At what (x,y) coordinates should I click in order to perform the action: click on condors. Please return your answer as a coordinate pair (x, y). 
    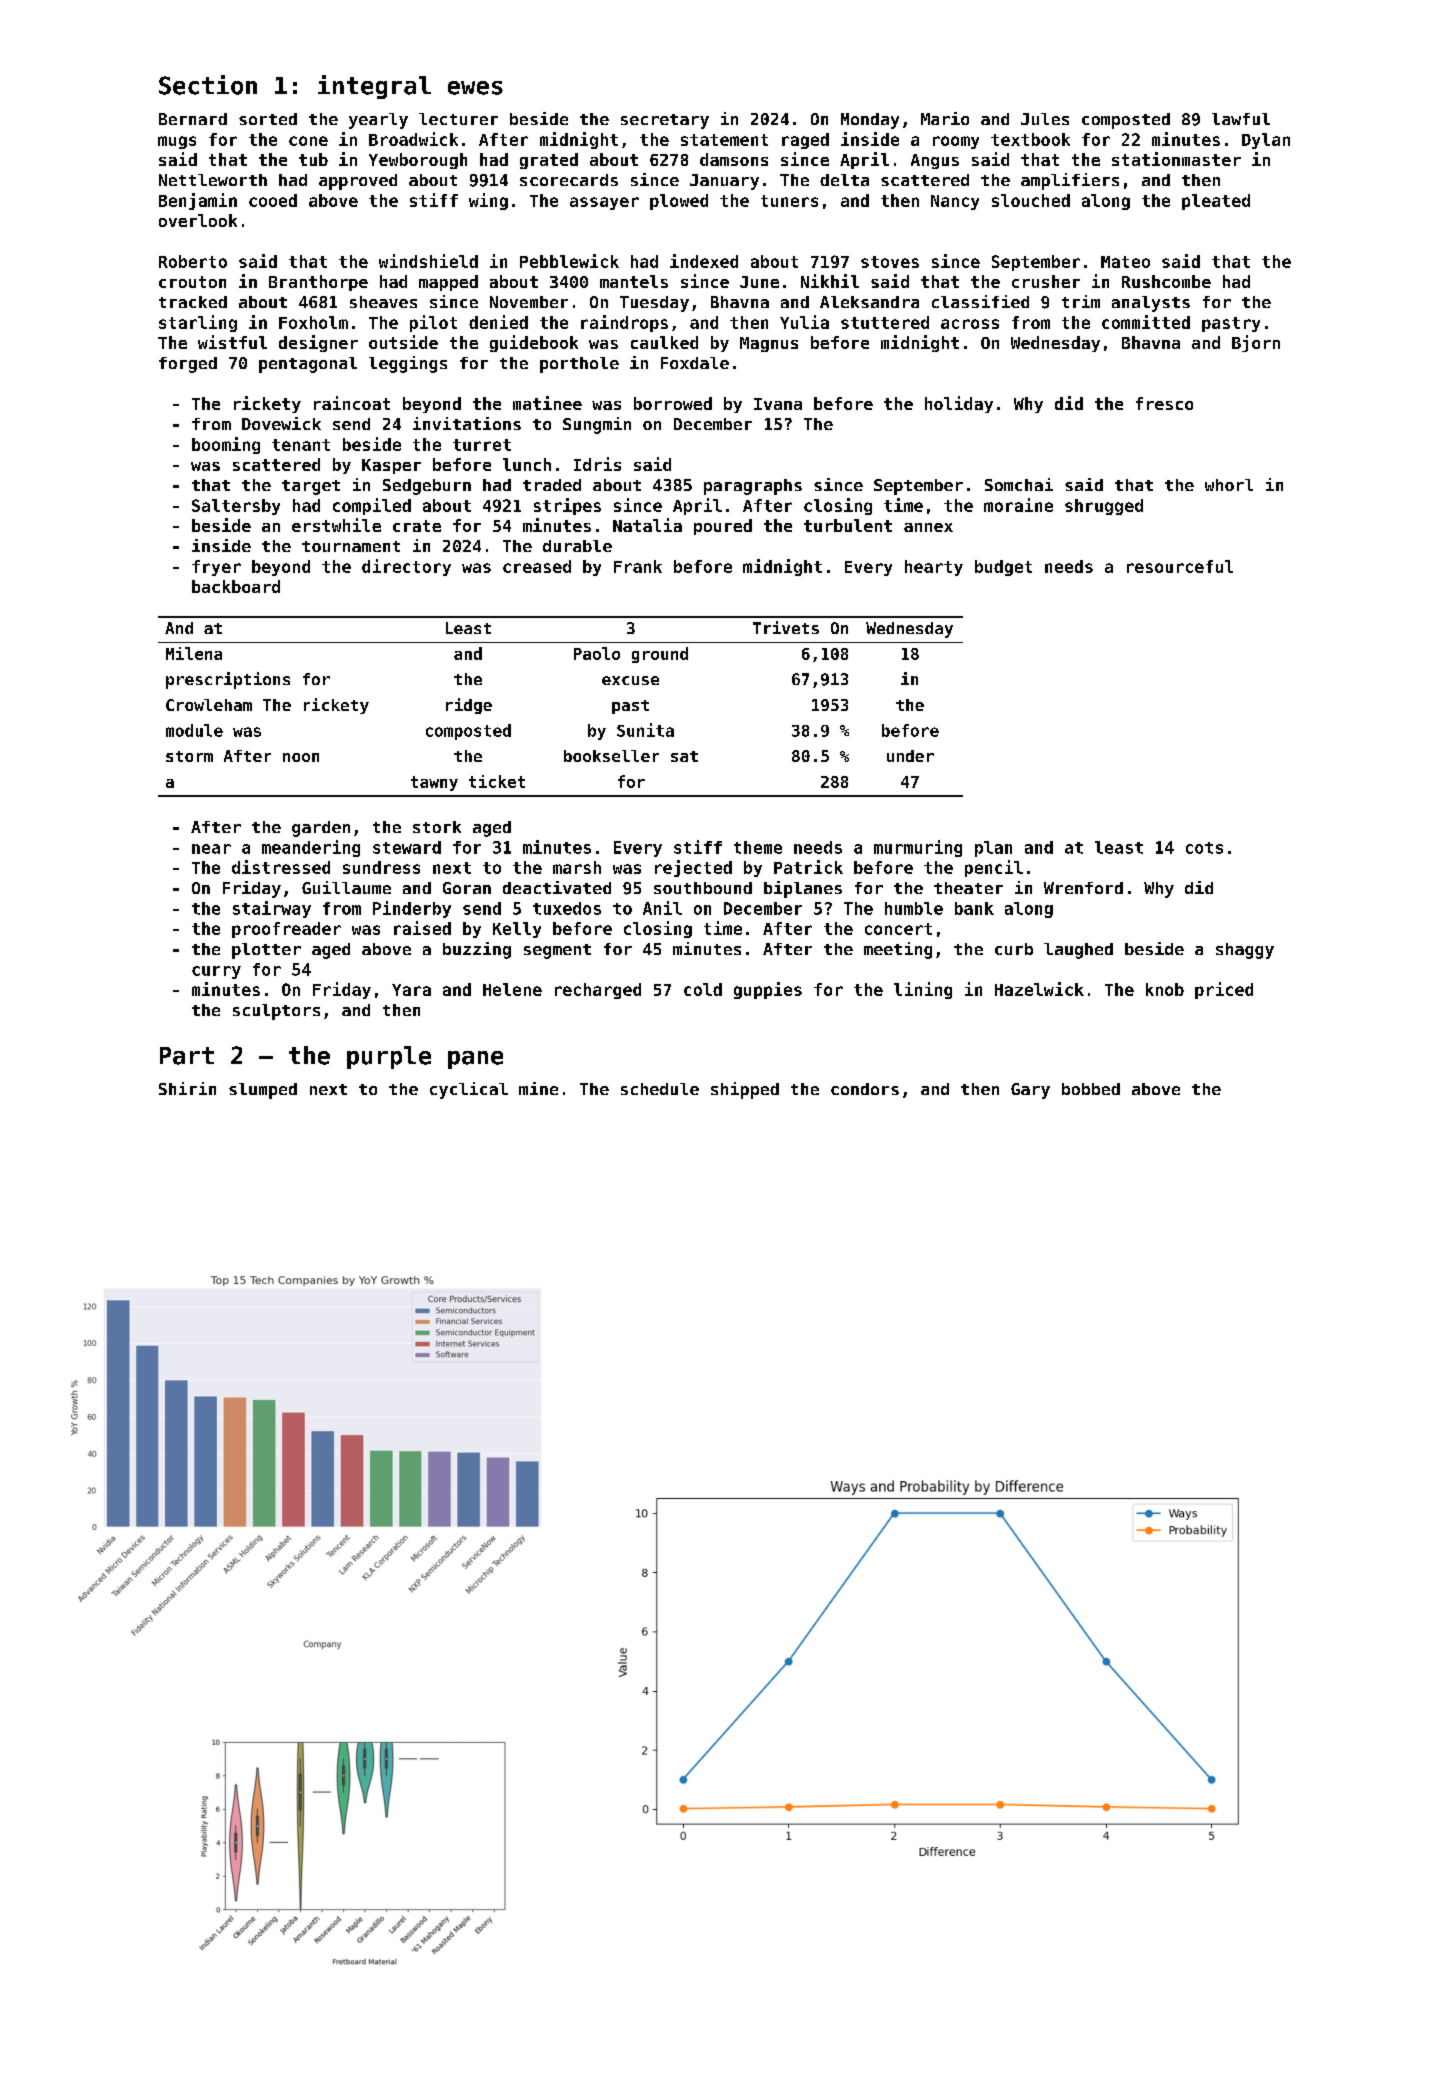
    Looking at the image, I should click on (865, 1089).
